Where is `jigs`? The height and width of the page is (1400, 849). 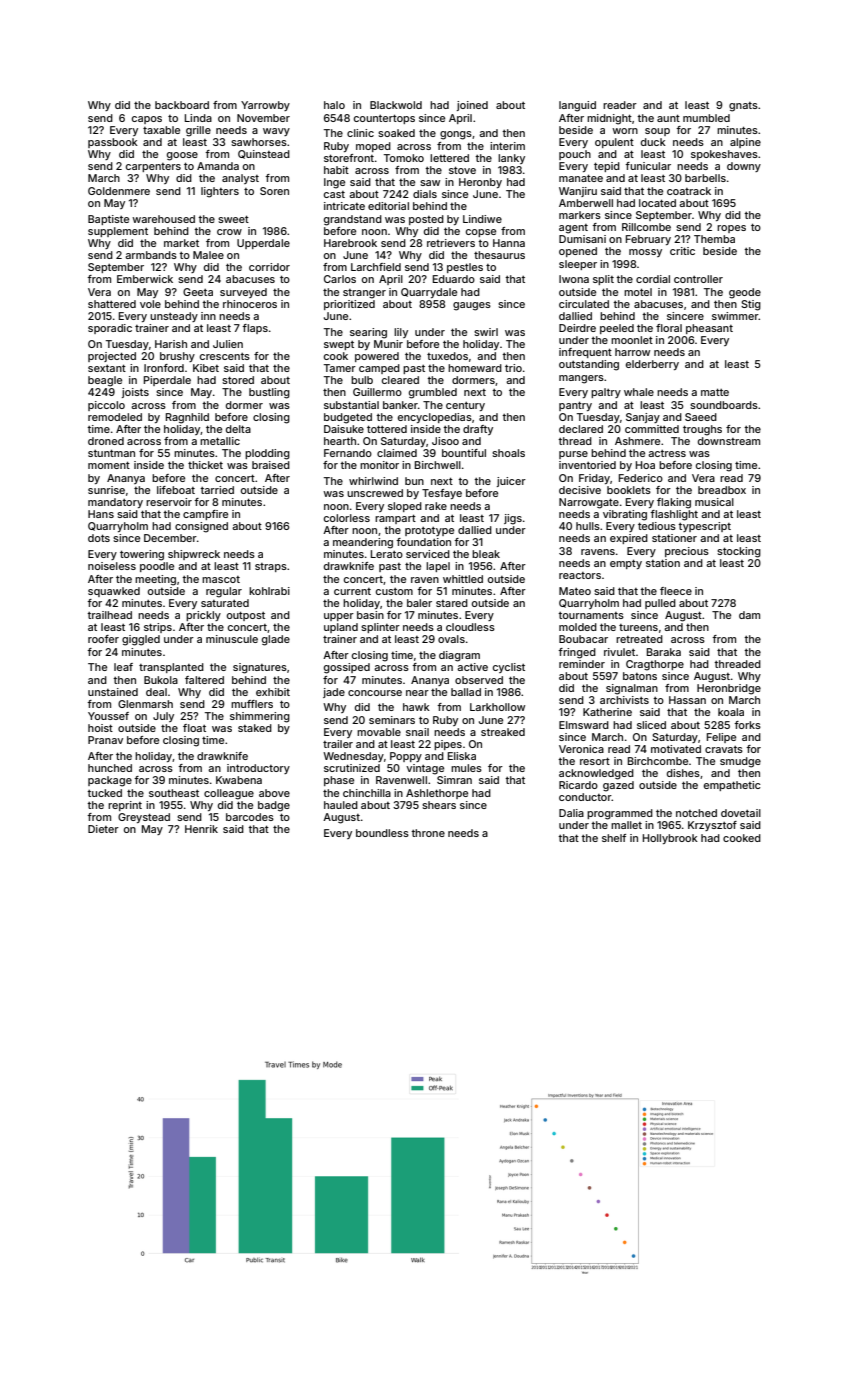
jigs is located at coordinates (513, 519).
